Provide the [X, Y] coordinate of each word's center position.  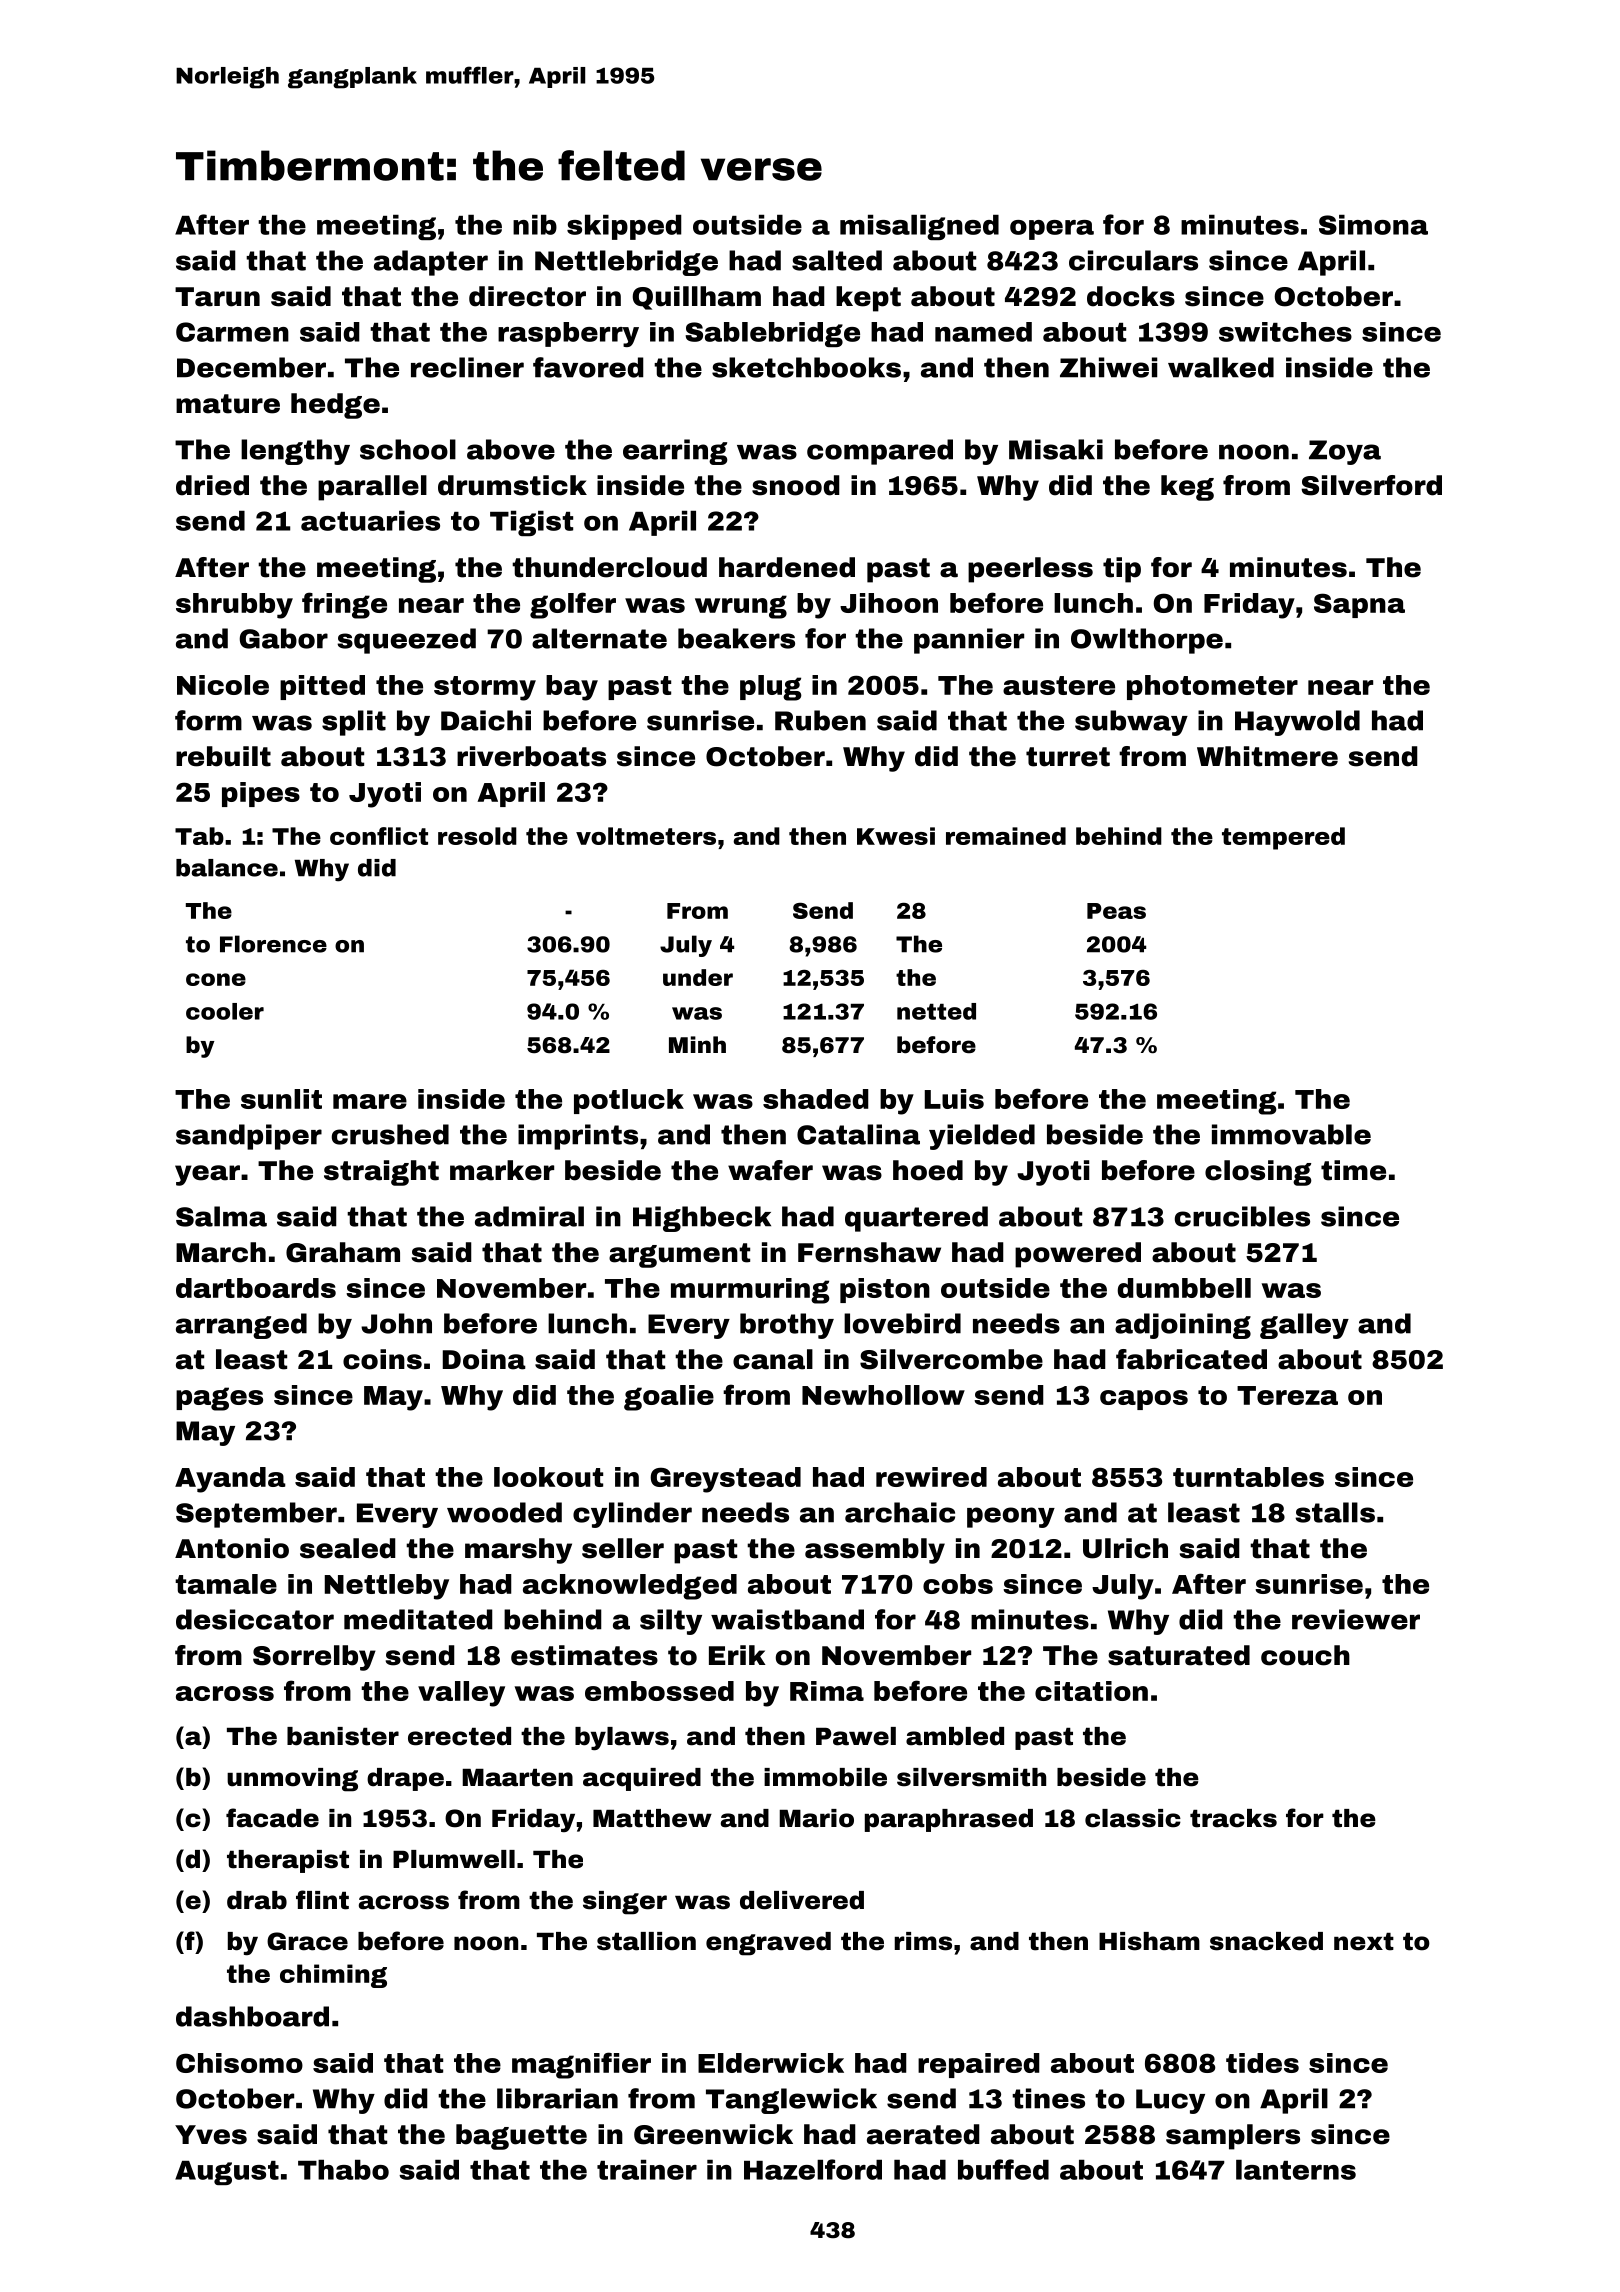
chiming [333, 1976]
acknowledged [630, 1587]
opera [1052, 230]
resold [477, 836]
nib [535, 225]
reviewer [1356, 1619]
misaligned [919, 227]
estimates [584, 1655]
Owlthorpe [1147, 641]
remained [1006, 836]
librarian [557, 2098]
